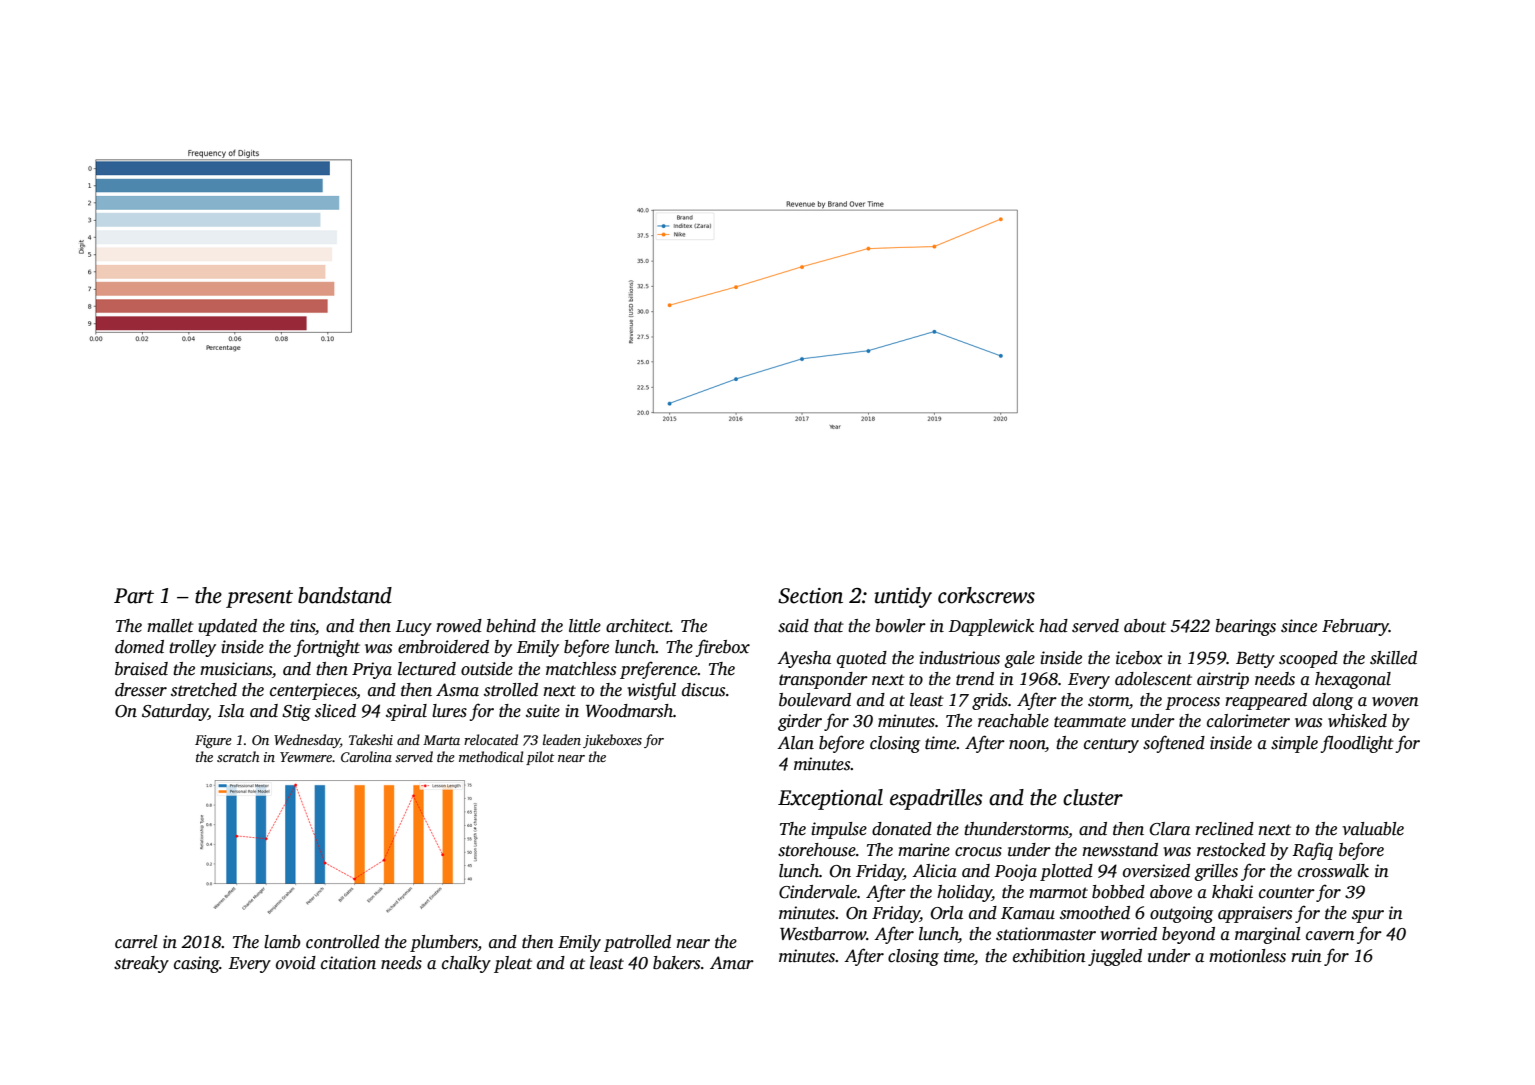 This screenshot has height=1085, width=1535. What do you see at coordinates (371, 739) in the screenshot?
I see `Takeshi` at bounding box center [371, 739].
